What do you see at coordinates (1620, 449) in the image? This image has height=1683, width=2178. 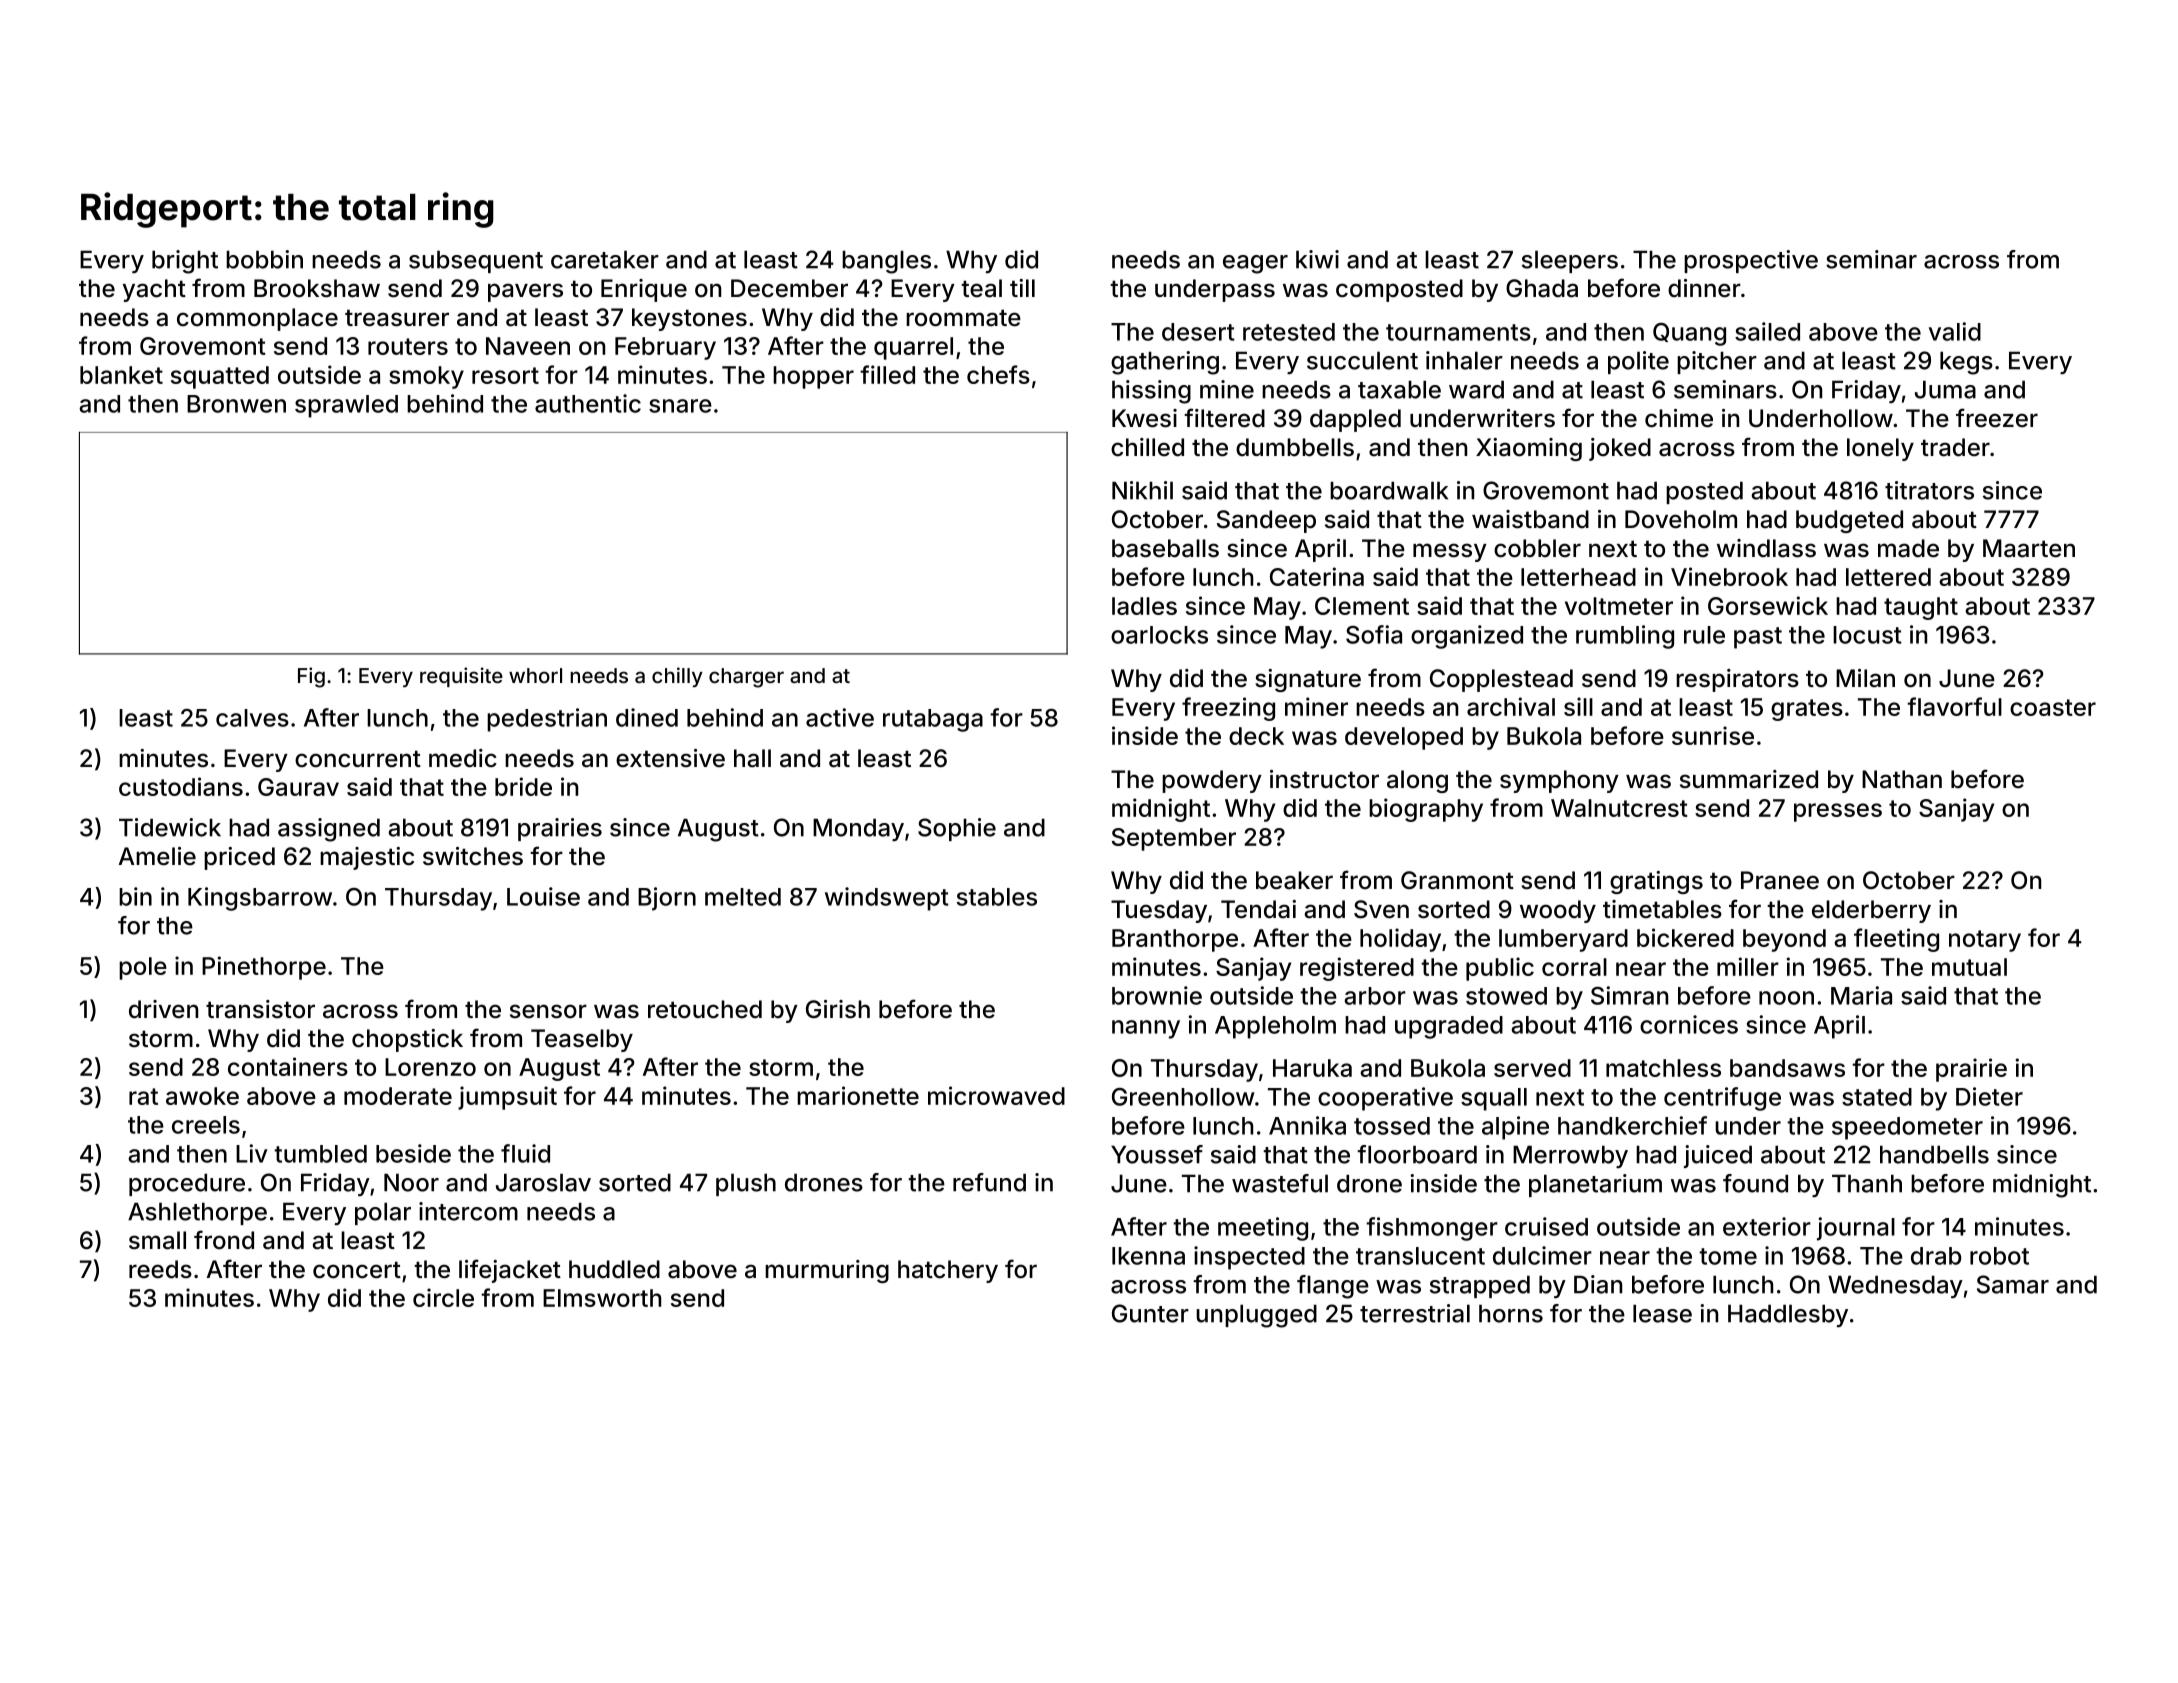 I see `joked` at bounding box center [1620, 449].
